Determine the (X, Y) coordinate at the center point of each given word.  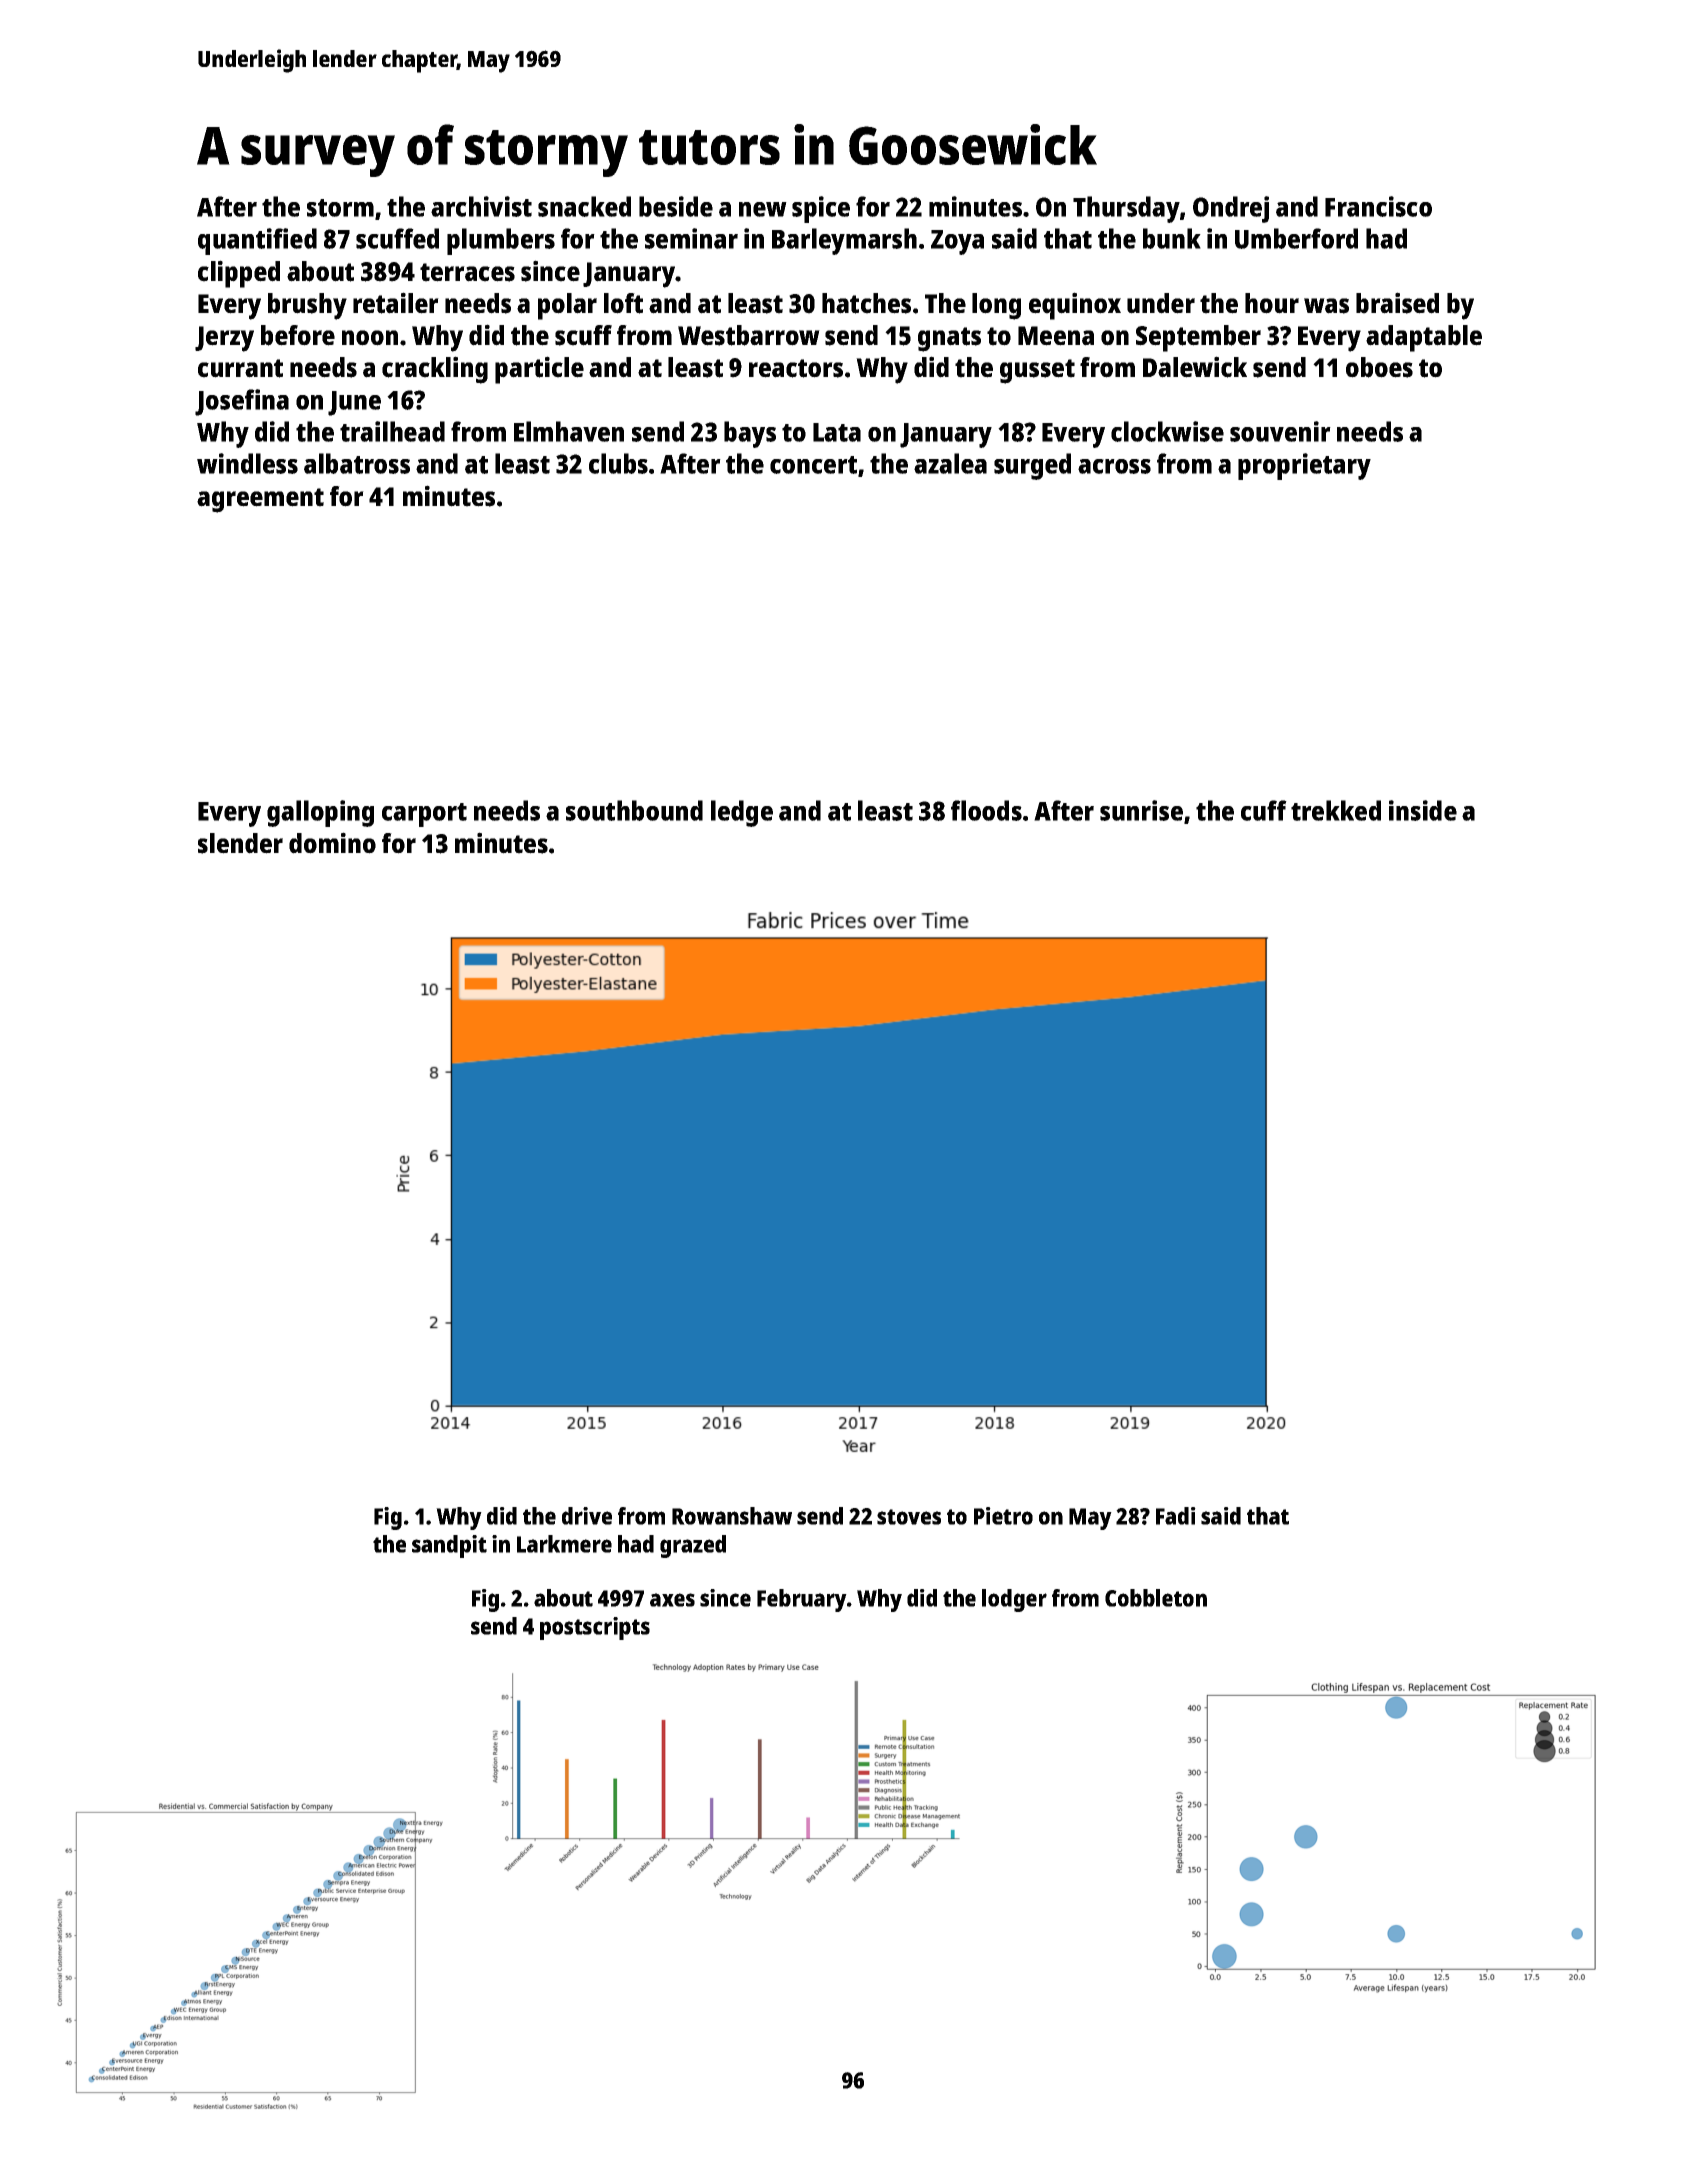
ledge (742, 813)
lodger (1014, 1600)
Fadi (1176, 1516)
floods (986, 810)
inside (1423, 810)
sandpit (449, 1546)
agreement (260, 500)
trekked (1336, 810)
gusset (1037, 371)
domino (332, 843)
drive (587, 1516)
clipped (239, 274)
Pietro (1003, 1516)
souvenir (1280, 431)
